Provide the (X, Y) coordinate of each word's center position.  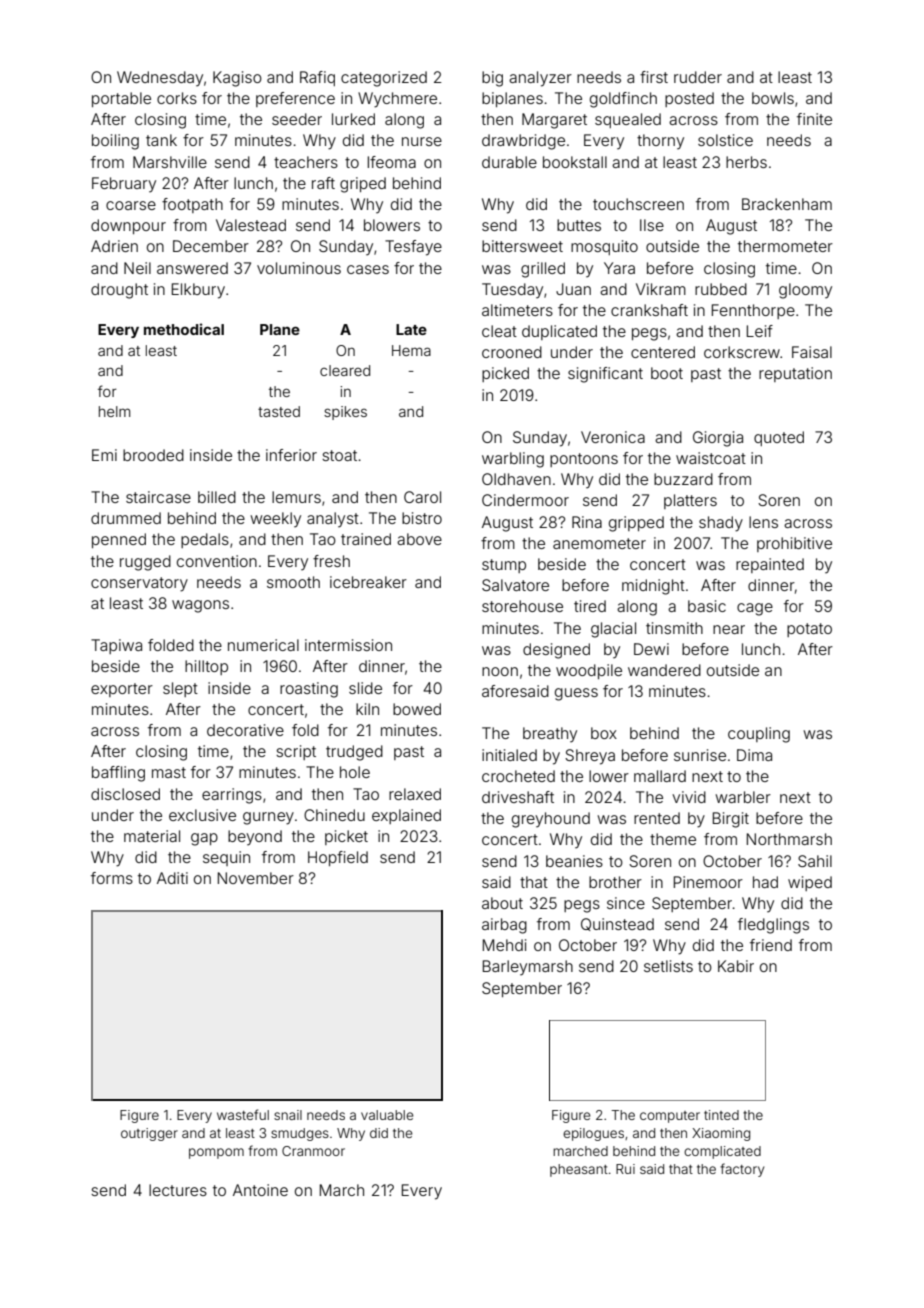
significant (605, 375)
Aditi (172, 878)
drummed (126, 518)
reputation (795, 374)
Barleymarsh (528, 968)
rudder (698, 77)
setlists (668, 966)
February (124, 185)
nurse (422, 141)
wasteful (243, 1114)
